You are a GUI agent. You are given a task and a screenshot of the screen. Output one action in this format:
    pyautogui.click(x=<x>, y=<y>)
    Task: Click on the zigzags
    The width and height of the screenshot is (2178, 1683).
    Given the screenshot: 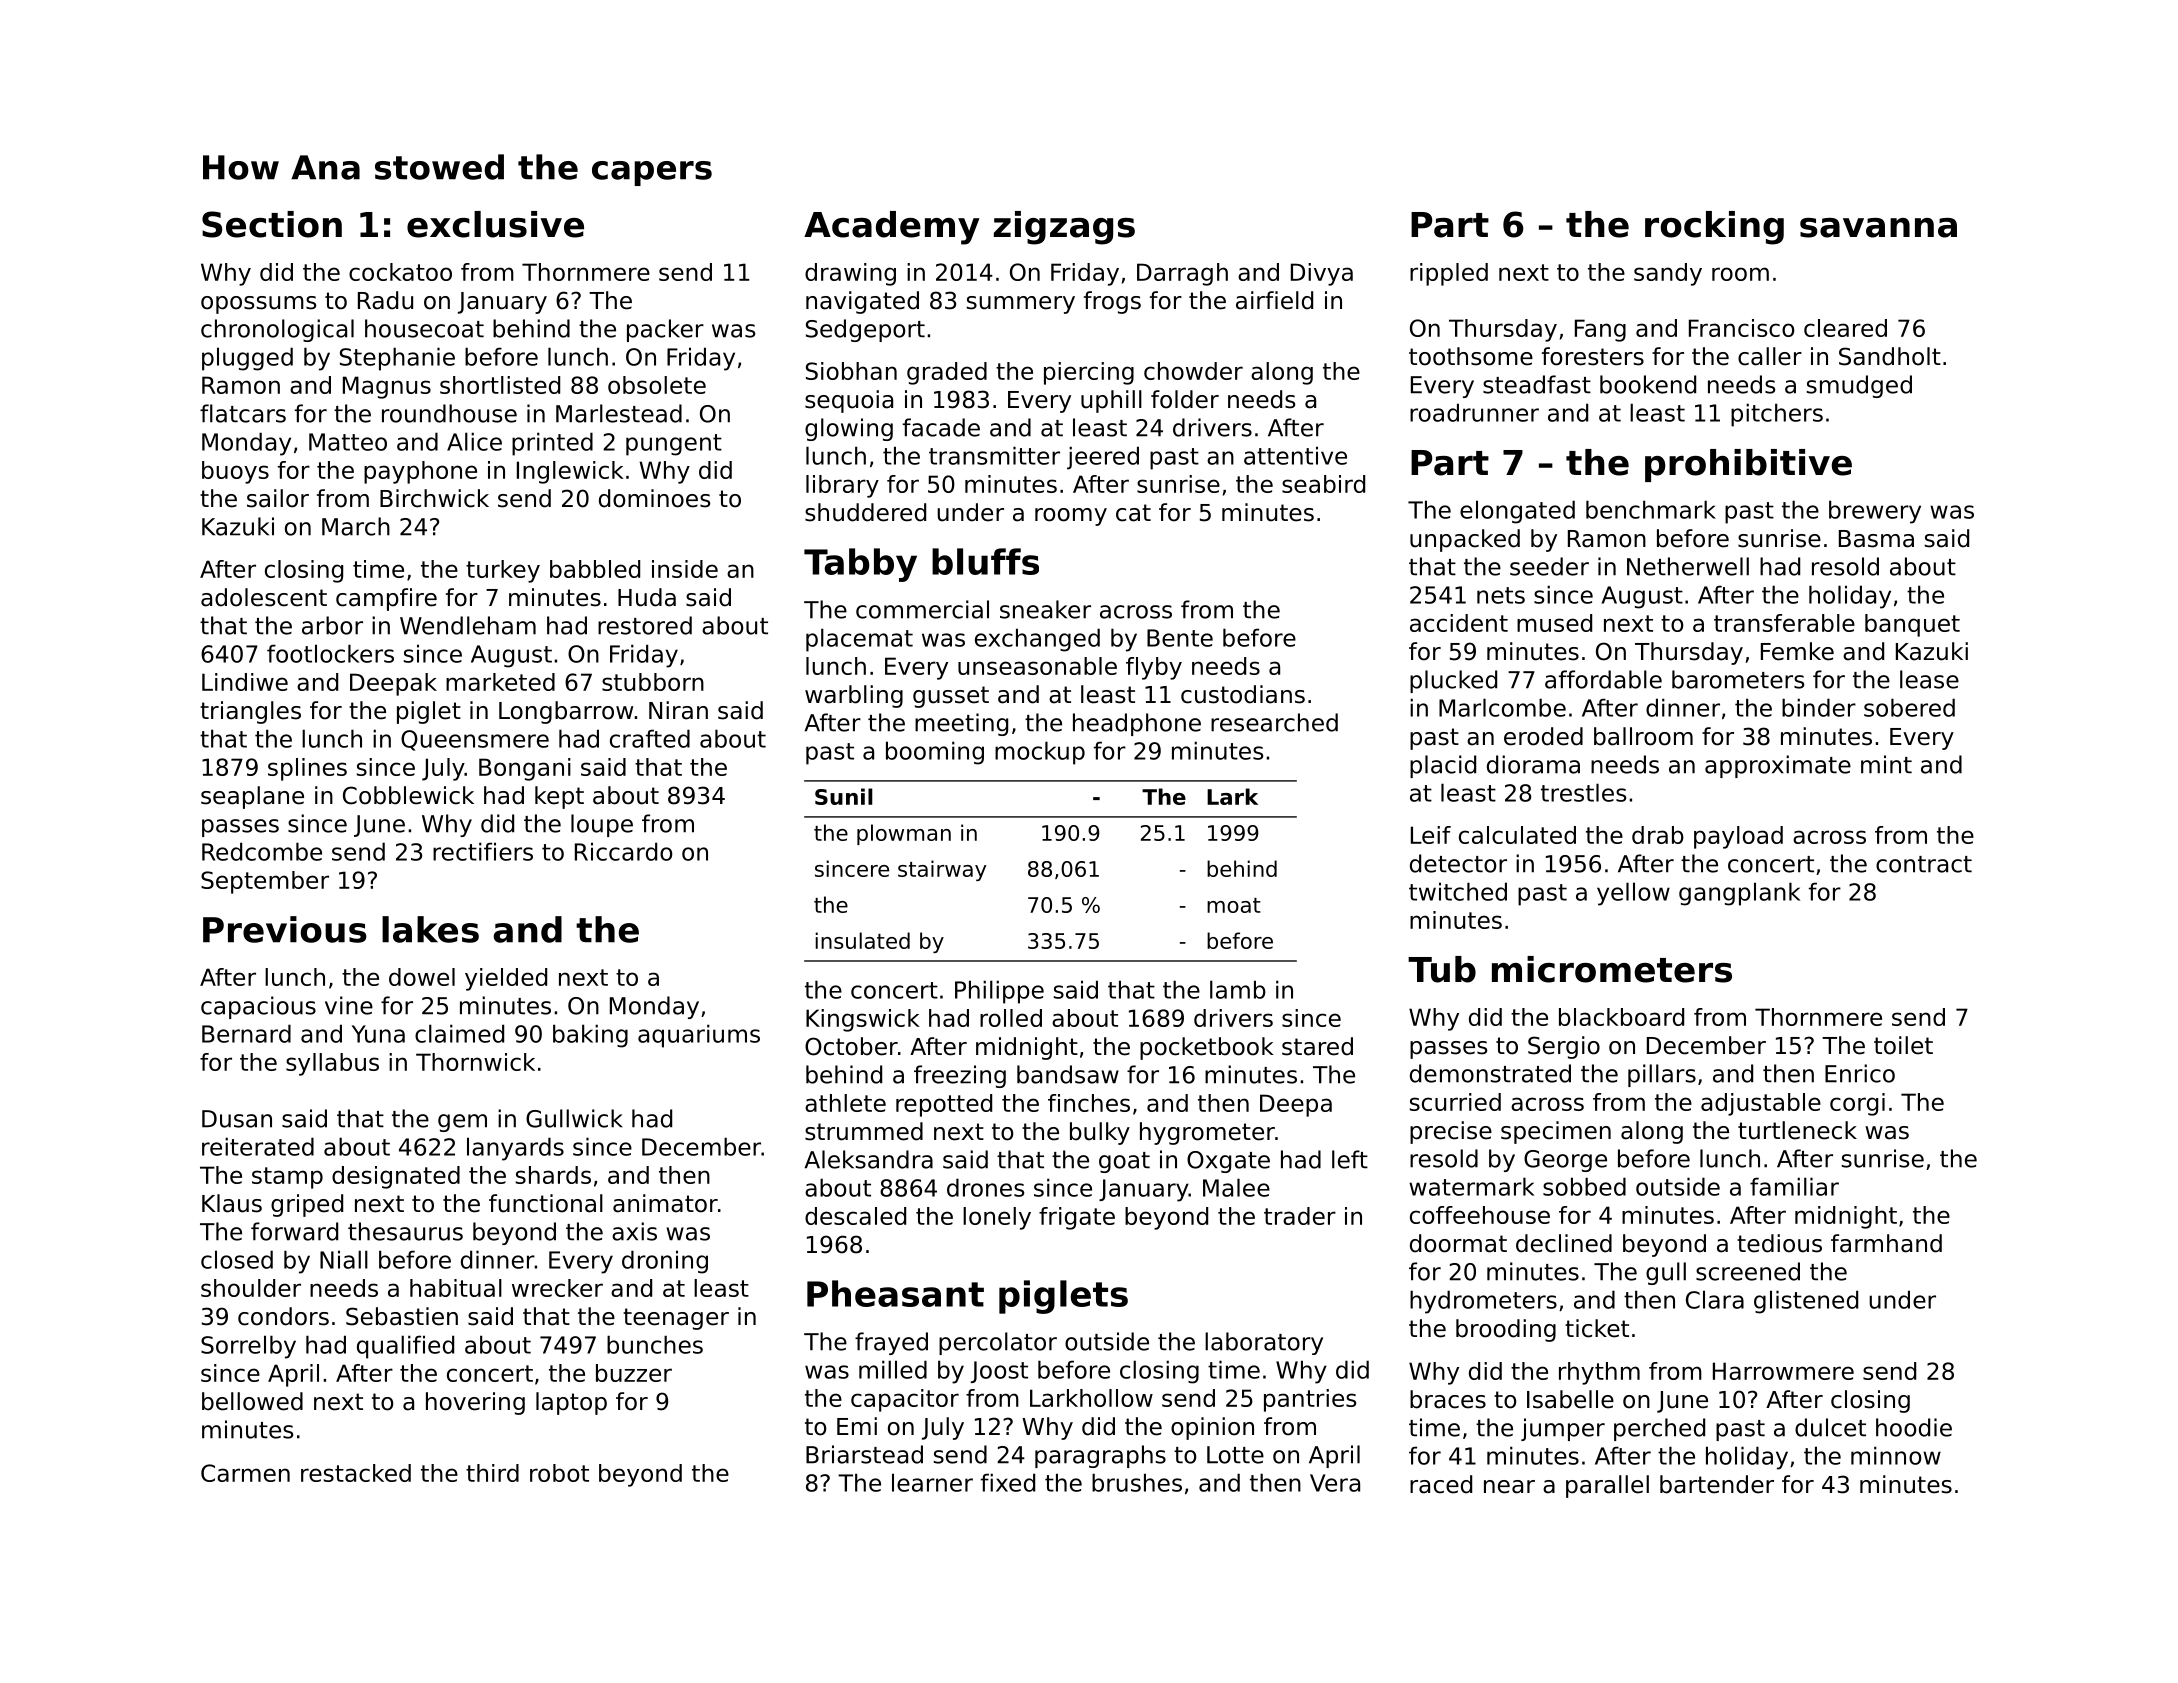 What is the action you would take?
    pyautogui.click(x=1064, y=228)
